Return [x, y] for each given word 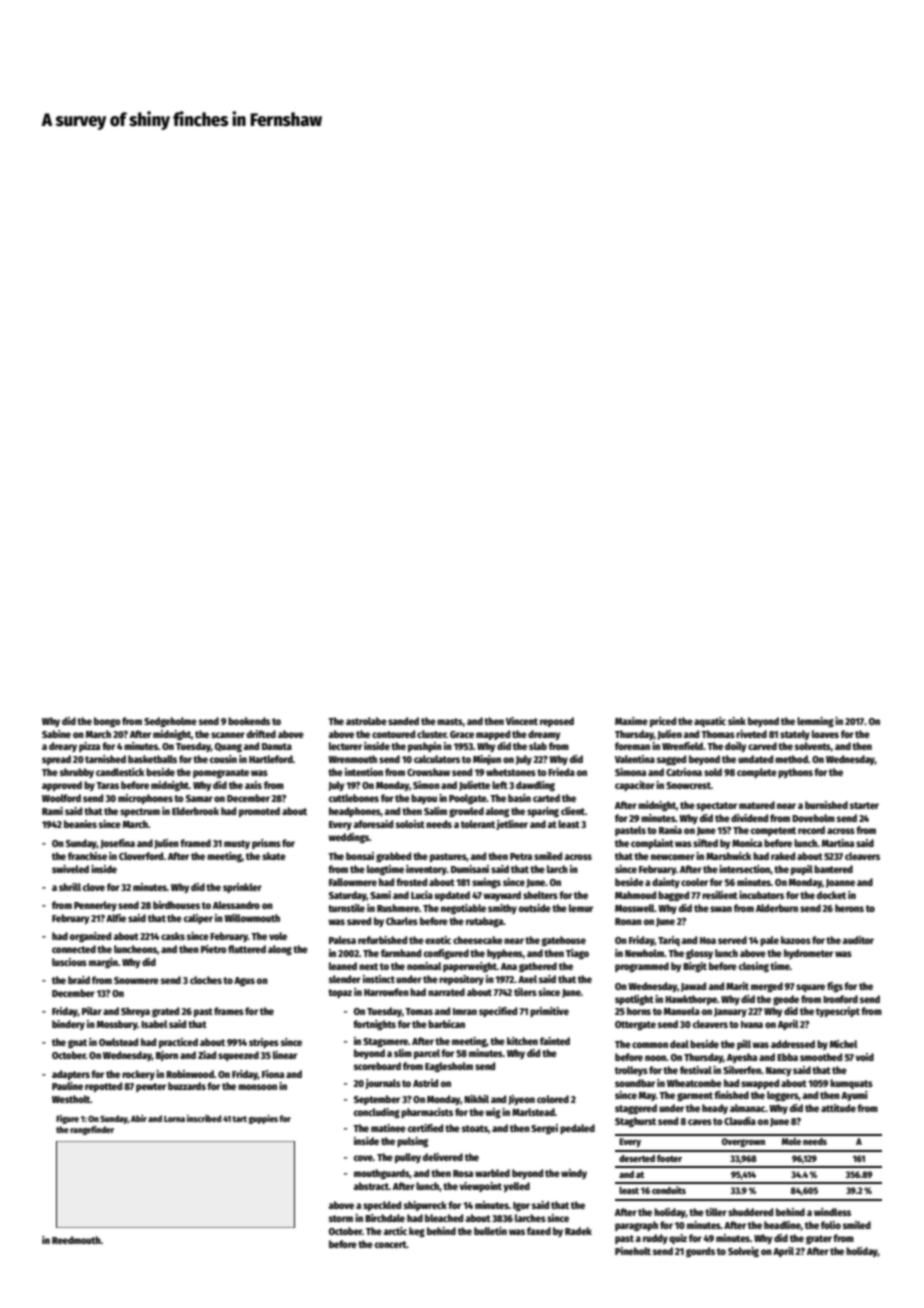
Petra [521, 856]
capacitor [635, 786]
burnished [826, 805]
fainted [555, 1041]
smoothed [821, 1057]
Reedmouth [76, 1240]
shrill [70, 887]
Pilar [92, 1011]
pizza [89, 747]
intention [364, 772]
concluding [377, 1113]
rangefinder [92, 1130]
